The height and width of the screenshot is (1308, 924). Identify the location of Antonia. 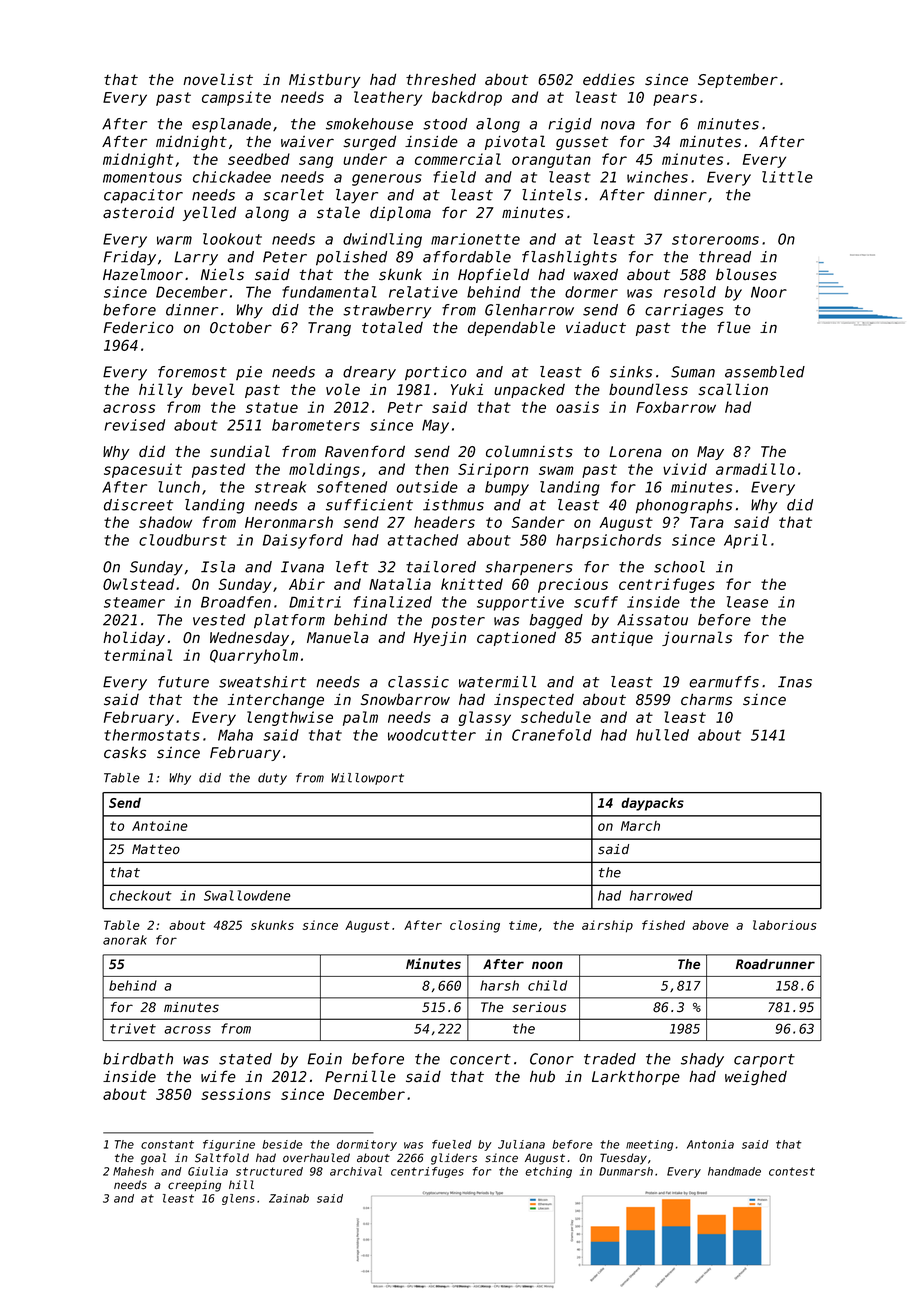
(710, 1144).
